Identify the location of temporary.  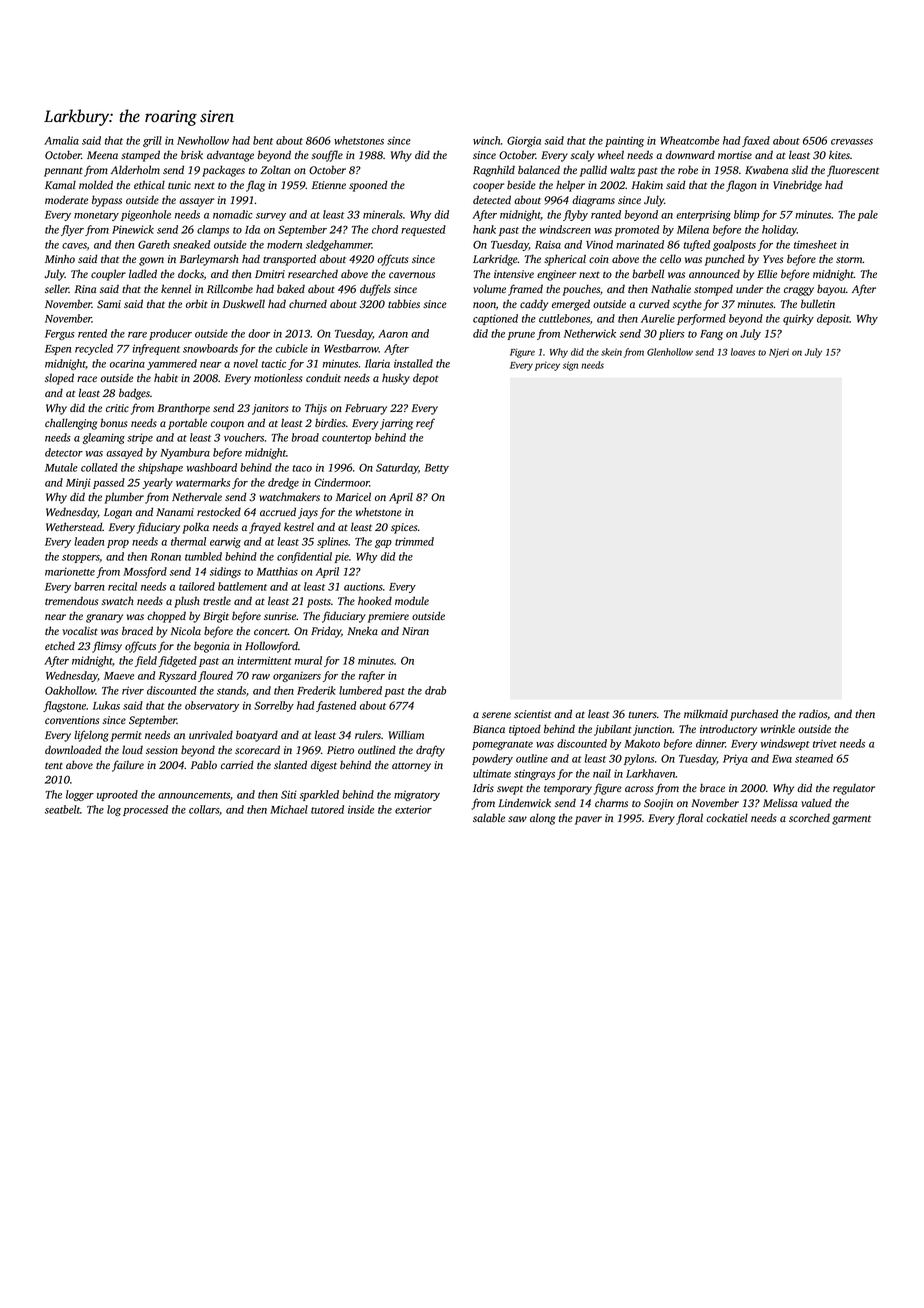
(568, 790).
